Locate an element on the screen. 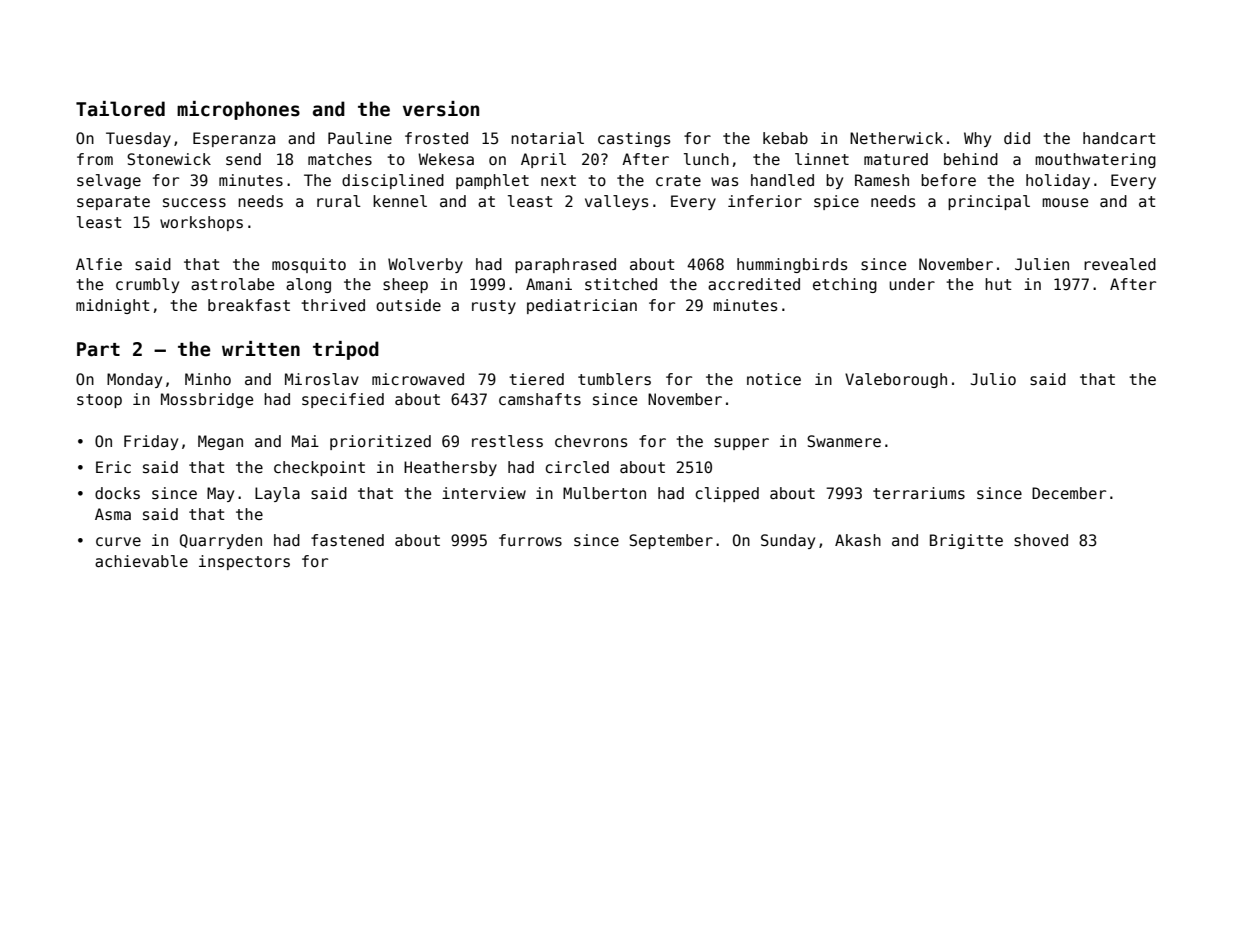 Image resolution: width=1233 pixels, height=952 pixels. hummingbirds is located at coordinates (792, 265).
